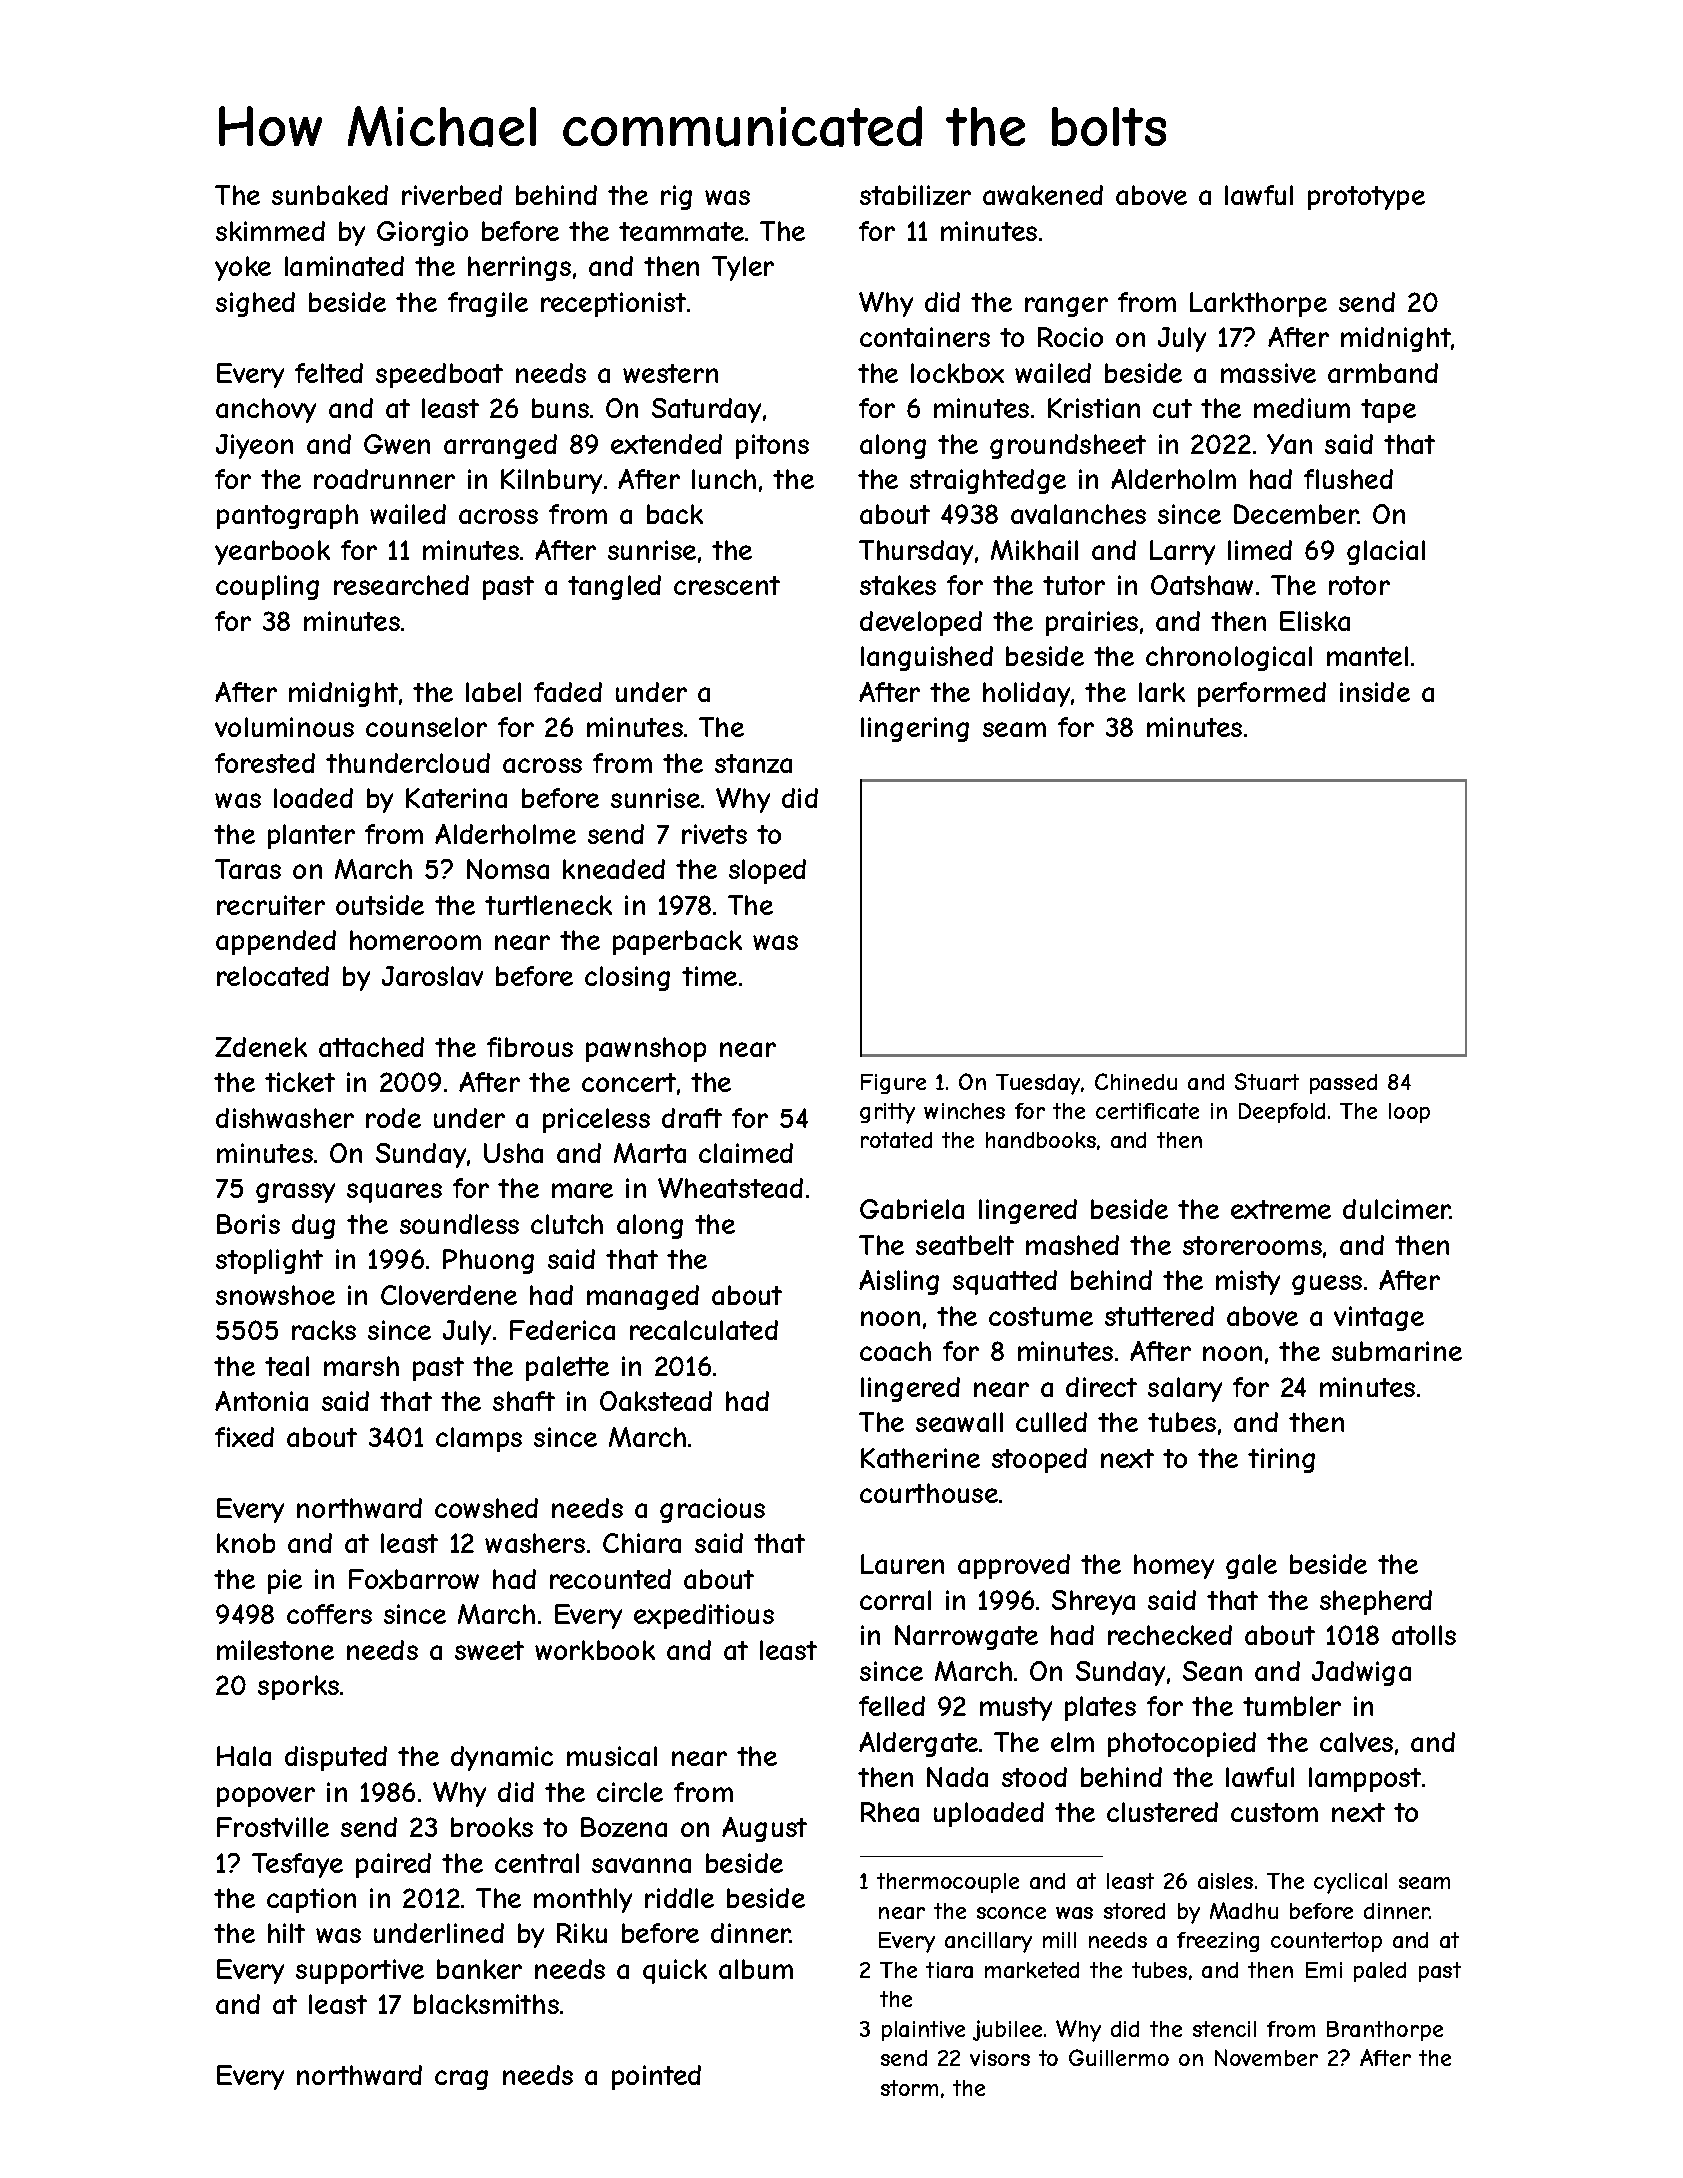 This screenshot has width=1683, height=2178. Describe the element at coordinates (508, 869) in the screenshot. I see `Nomsa` at that location.
